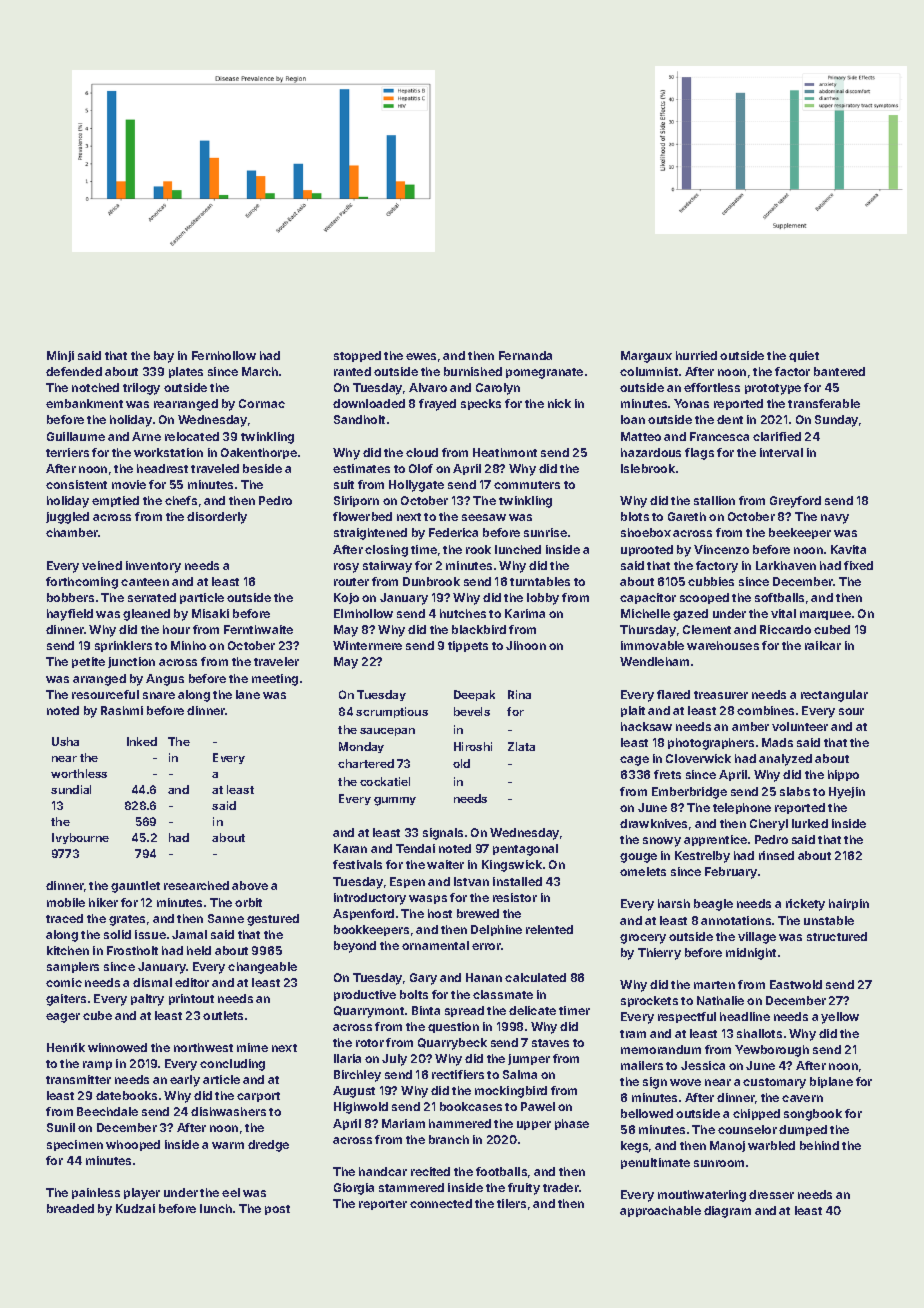 This screenshot has height=1308, width=924. I want to click on Quarrymont, so click(369, 1012).
